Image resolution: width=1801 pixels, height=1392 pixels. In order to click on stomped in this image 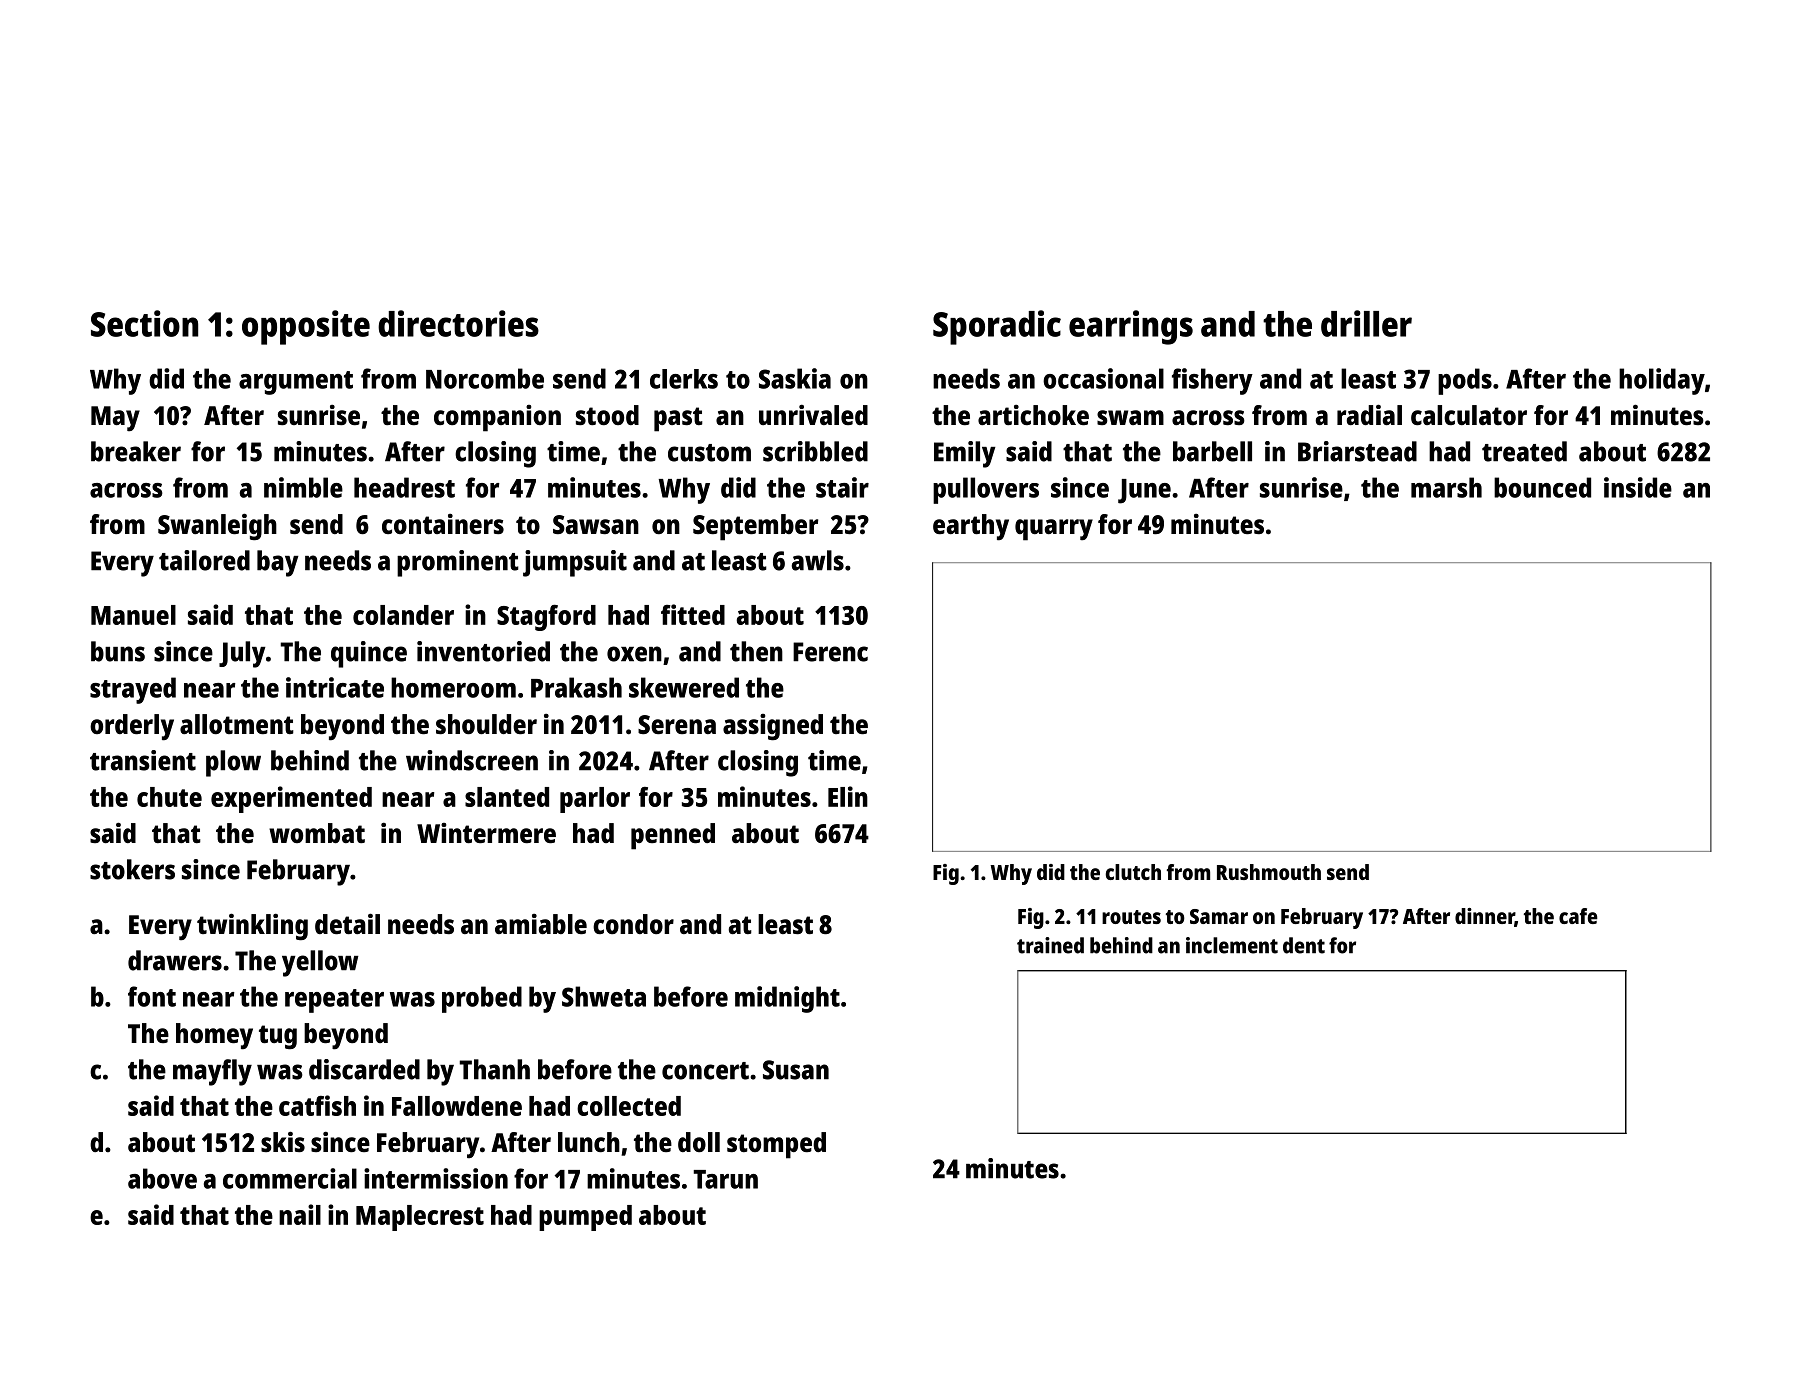, I will do `click(776, 1145)`.
